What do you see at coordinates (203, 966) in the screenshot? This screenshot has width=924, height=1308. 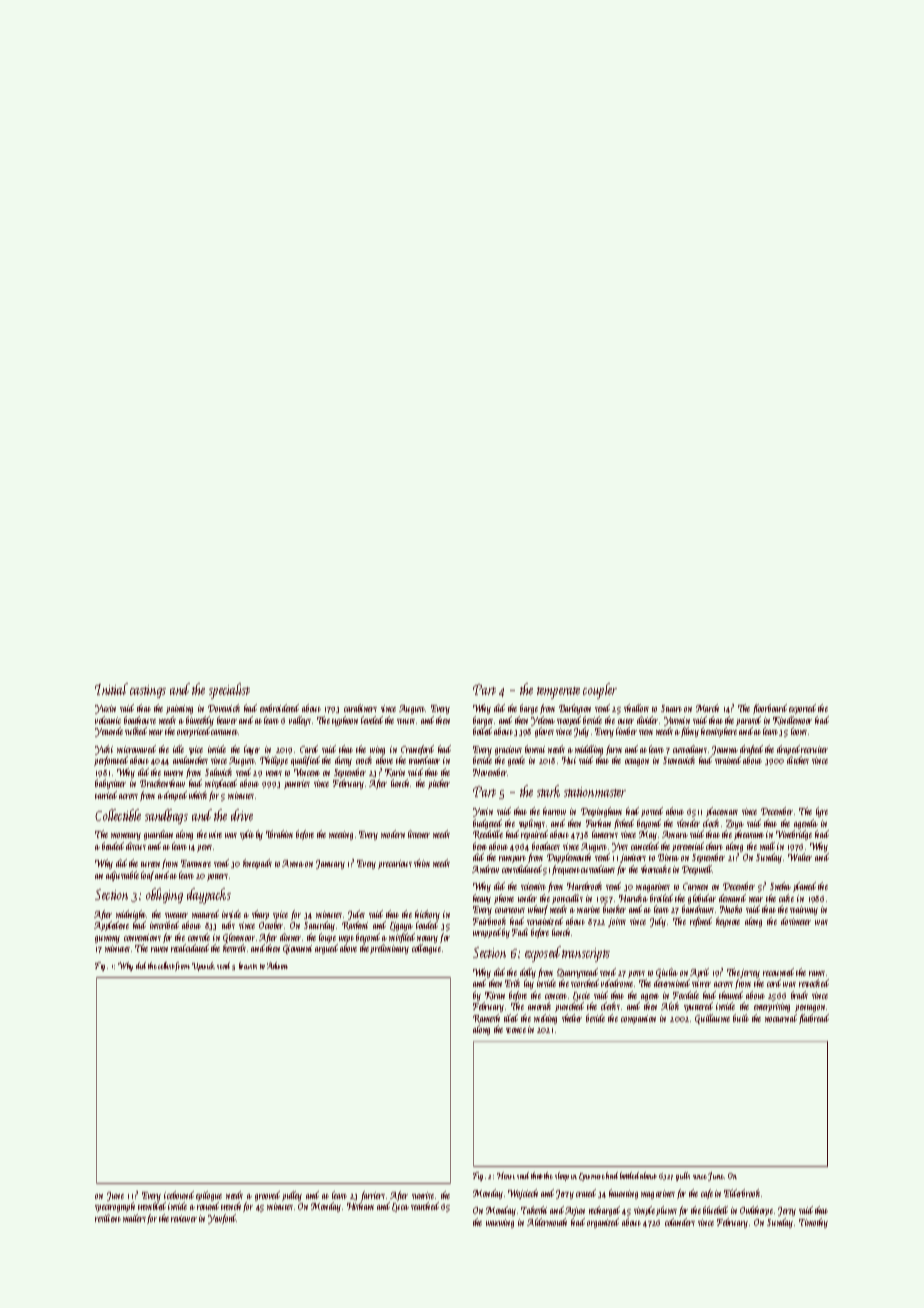 I see `Upwick` at bounding box center [203, 966].
